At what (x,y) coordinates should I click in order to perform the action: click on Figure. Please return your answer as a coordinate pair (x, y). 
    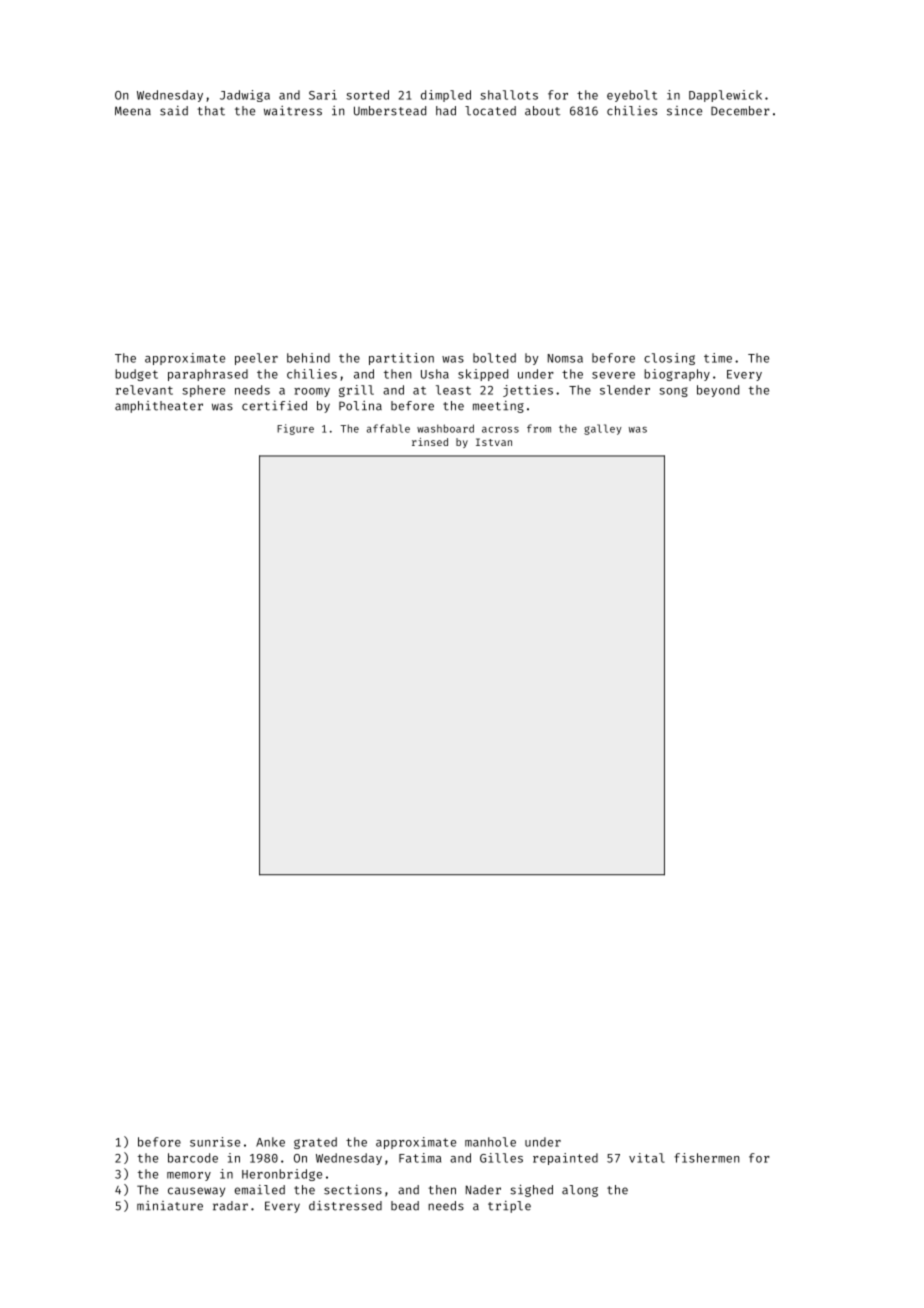
    Looking at the image, I should click on (295, 429).
